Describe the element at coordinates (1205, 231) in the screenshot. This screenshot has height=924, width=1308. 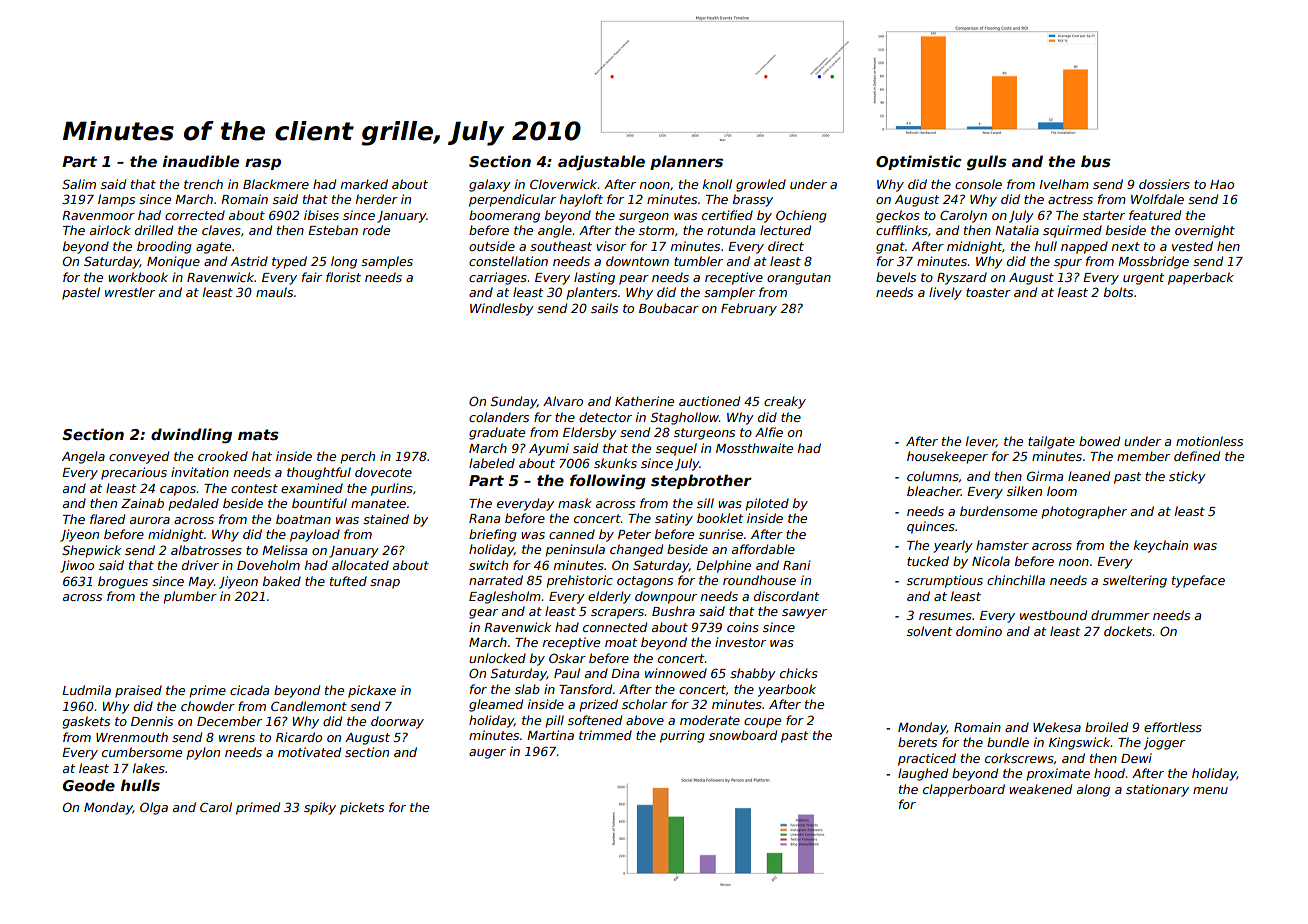
I see `overnight` at that location.
